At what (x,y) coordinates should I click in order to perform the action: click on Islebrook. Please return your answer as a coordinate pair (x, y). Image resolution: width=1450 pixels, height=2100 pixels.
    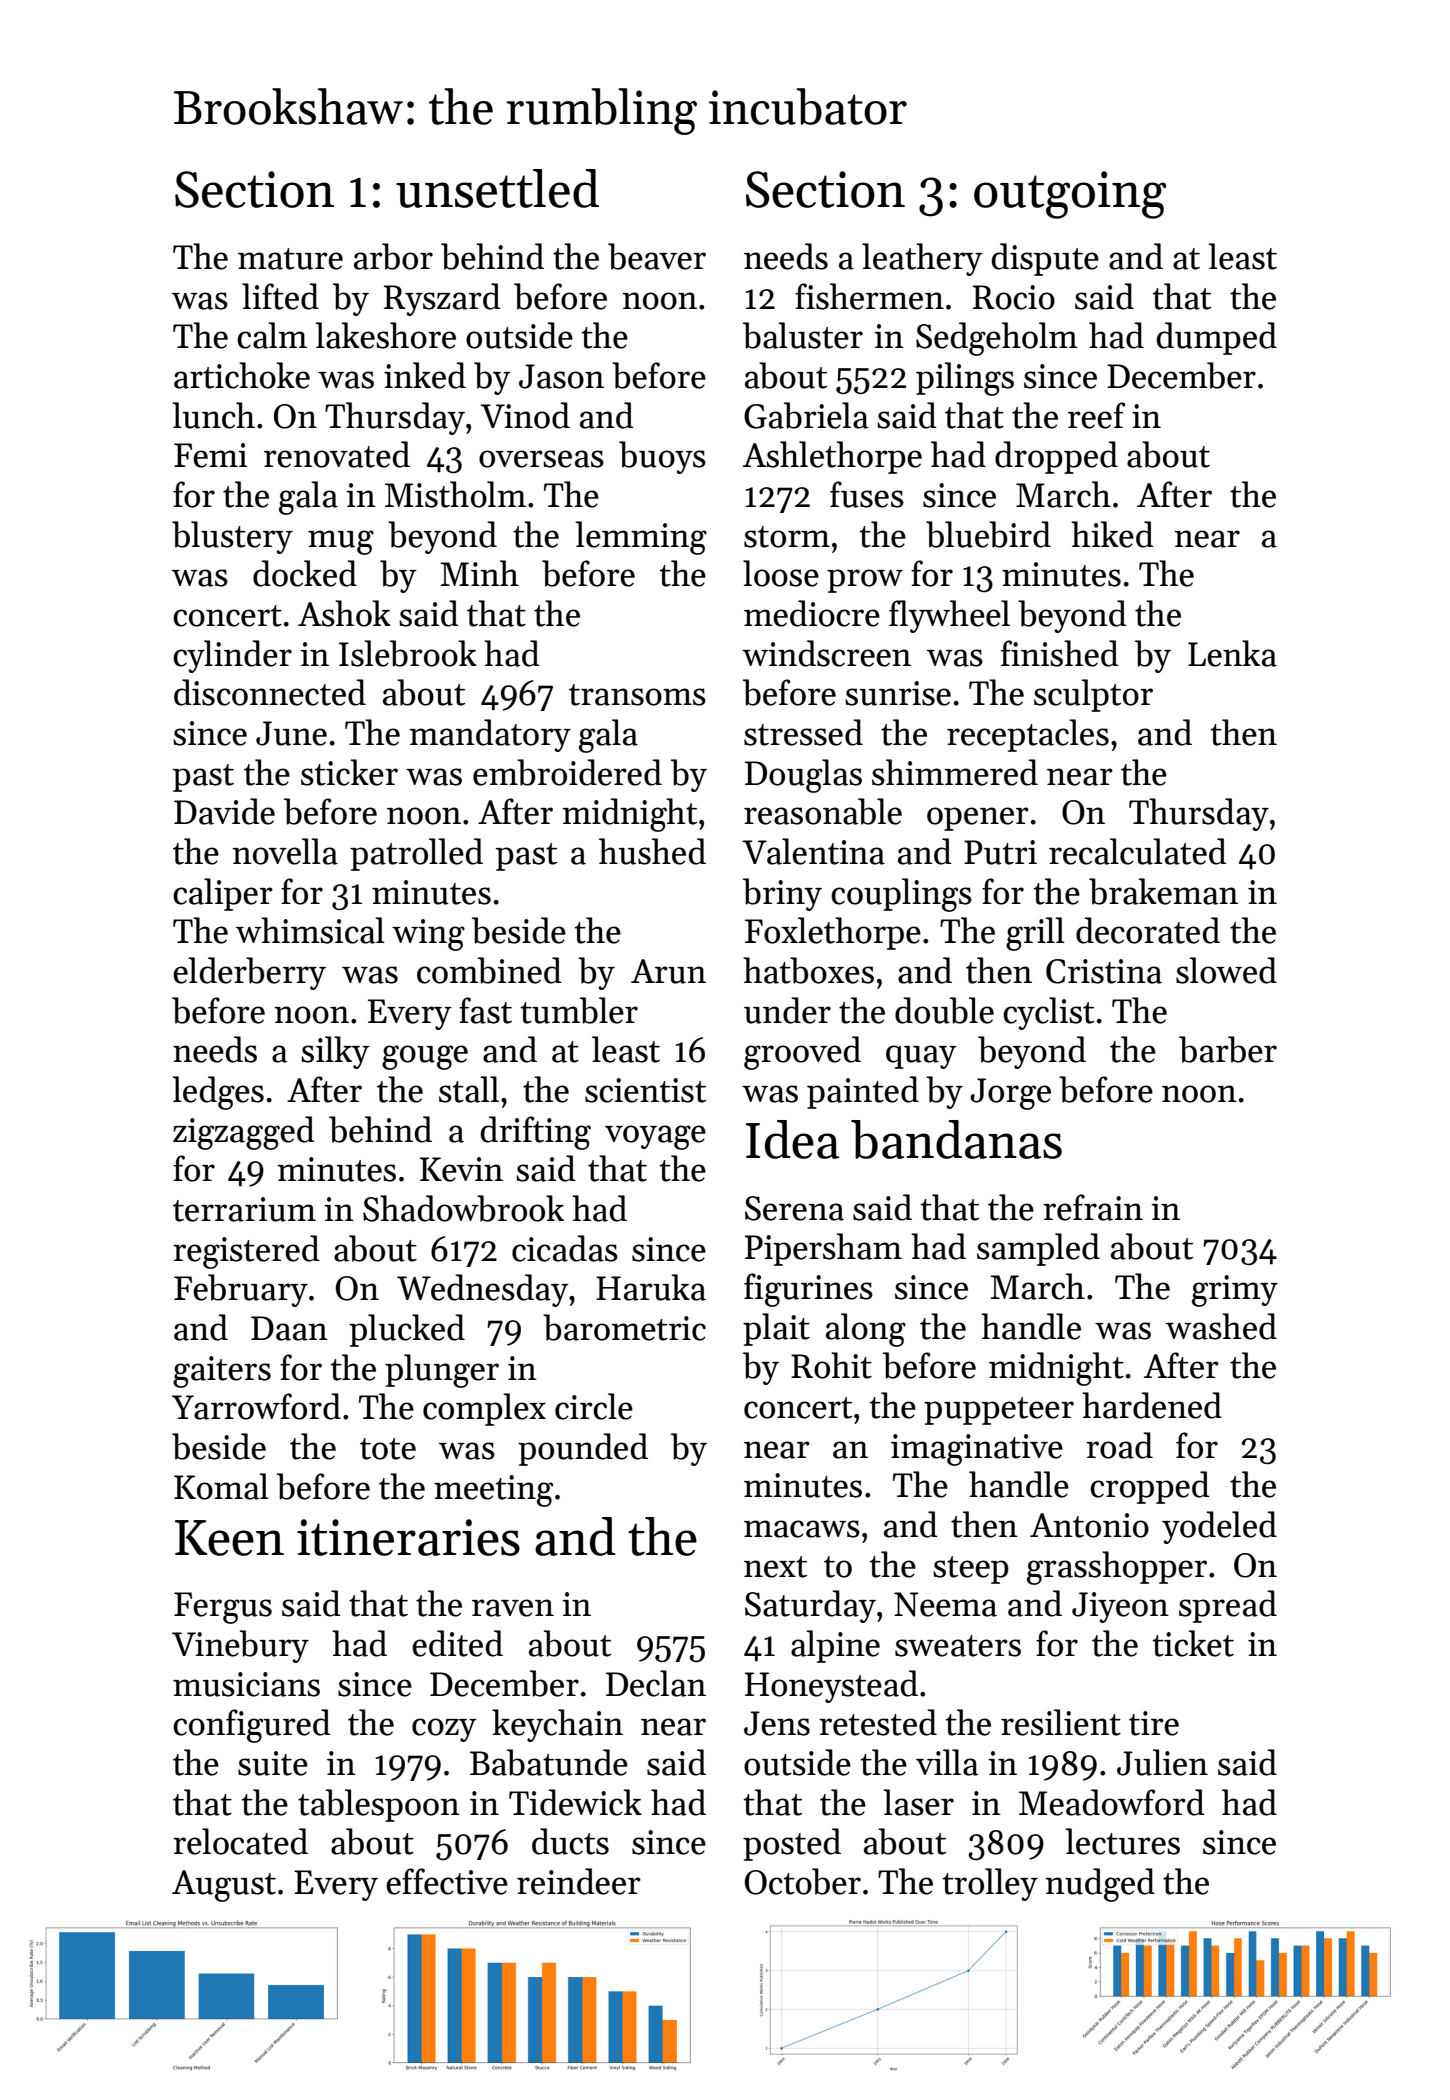
    Looking at the image, I should click on (408, 653).
